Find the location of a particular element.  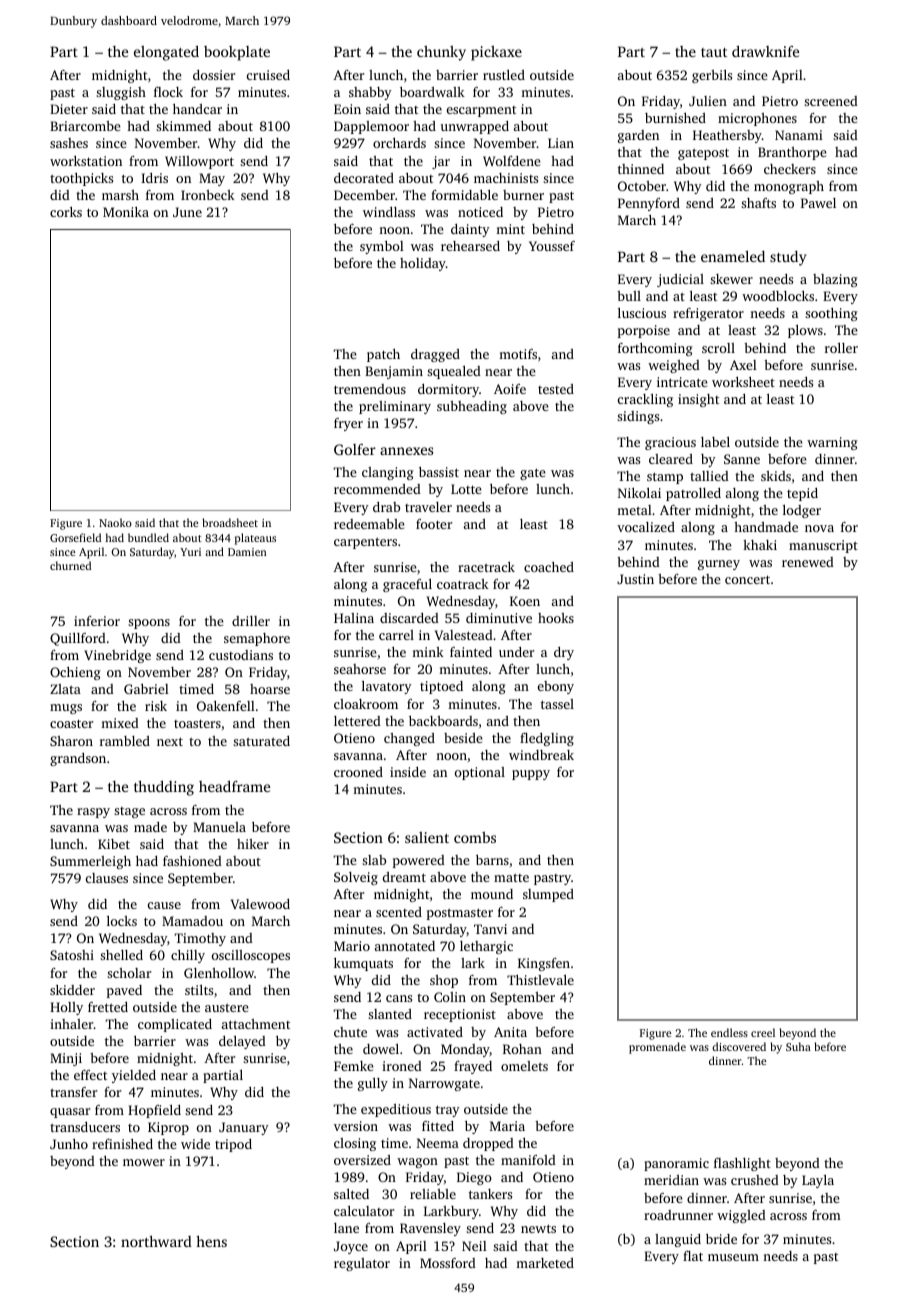

cause is located at coordinates (164, 905).
